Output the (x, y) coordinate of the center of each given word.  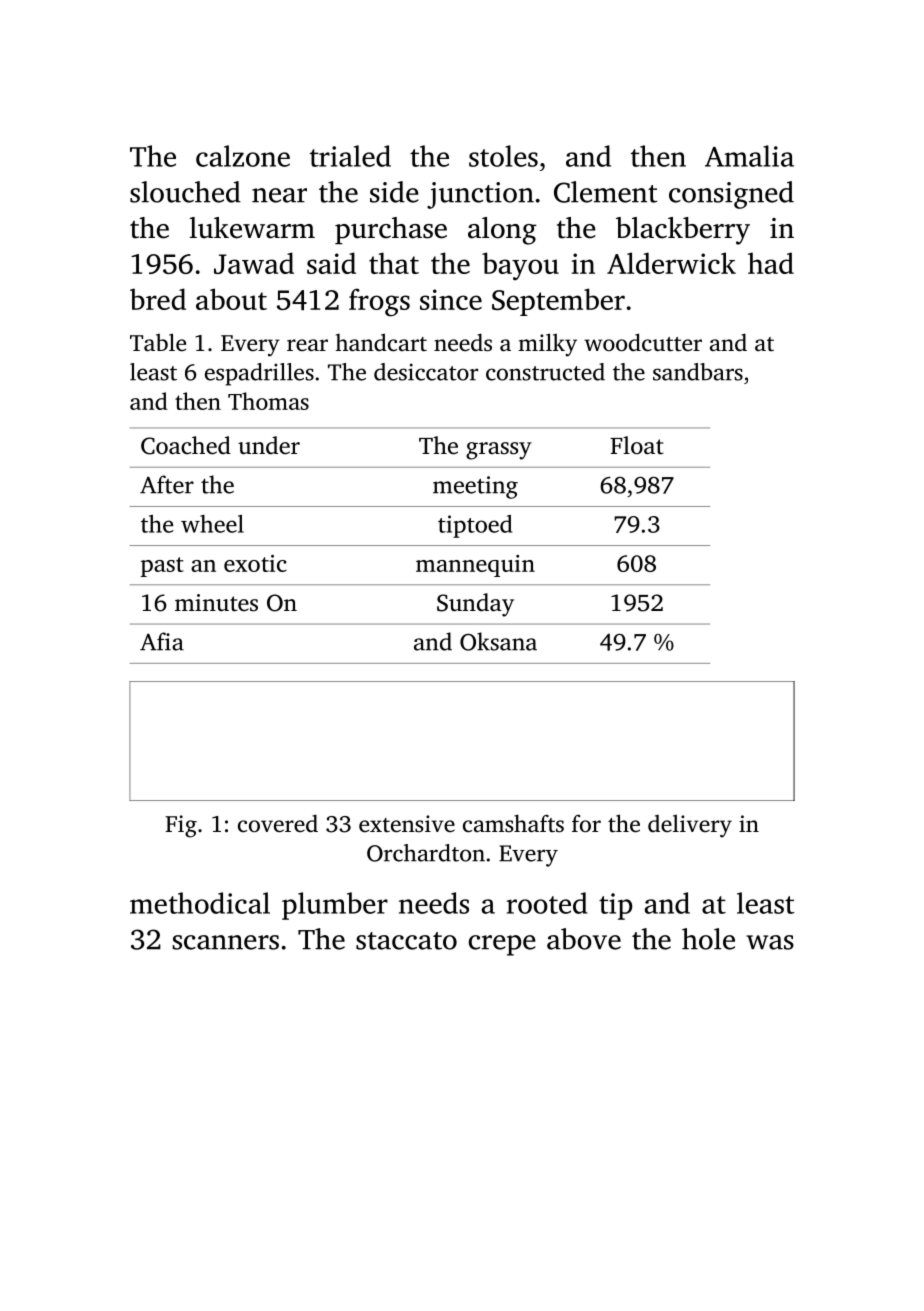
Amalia (749, 156)
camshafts (513, 823)
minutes (216, 603)
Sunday (475, 605)
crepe (502, 945)
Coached (186, 445)
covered (278, 823)
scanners (225, 942)
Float (637, 445)
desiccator (426, 372)
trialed (350, 156)
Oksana (498, 641)
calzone (243, 156)
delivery (690, 826)
